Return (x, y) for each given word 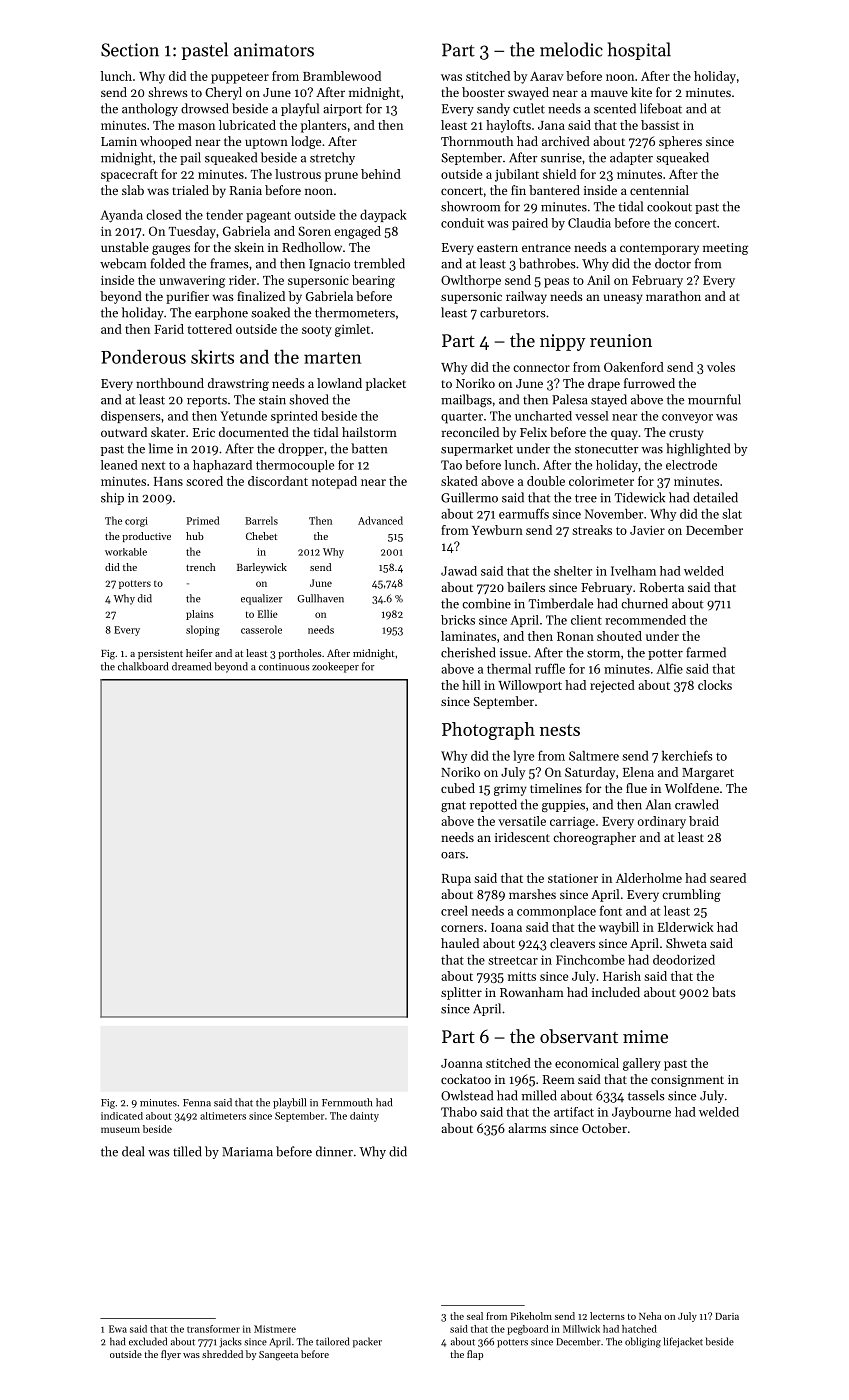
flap (475, 1355)
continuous (284, 667)
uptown (266, 143)
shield (559, 174)
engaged (357, 232)
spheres (680, 142)
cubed (458, 788)
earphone (221, 313)
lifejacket (683, 1342)
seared (728, 878)
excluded (148, 1341)
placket (386, 384)
